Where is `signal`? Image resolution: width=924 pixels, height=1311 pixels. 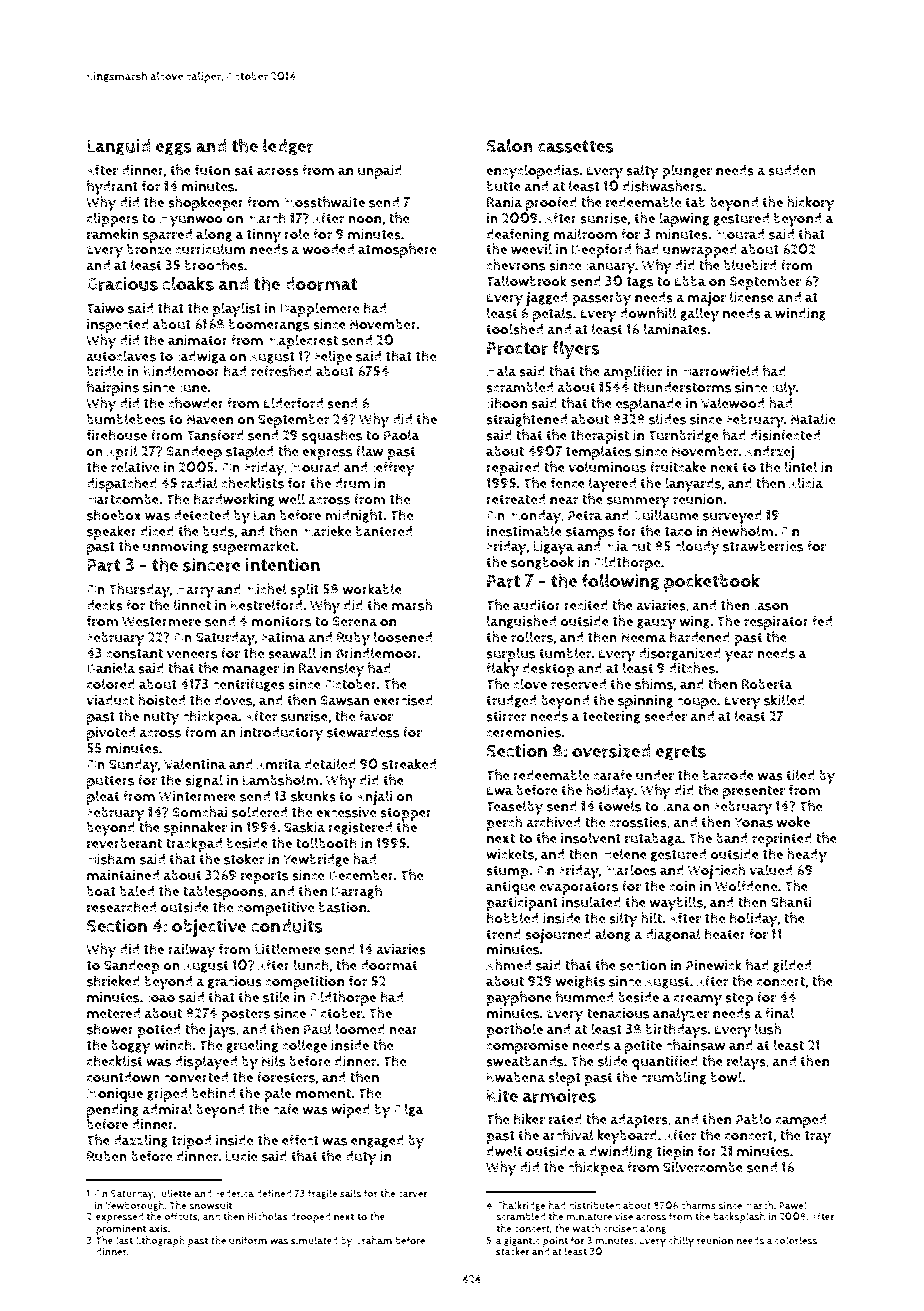 signal is located at coordinates (204, 781).
